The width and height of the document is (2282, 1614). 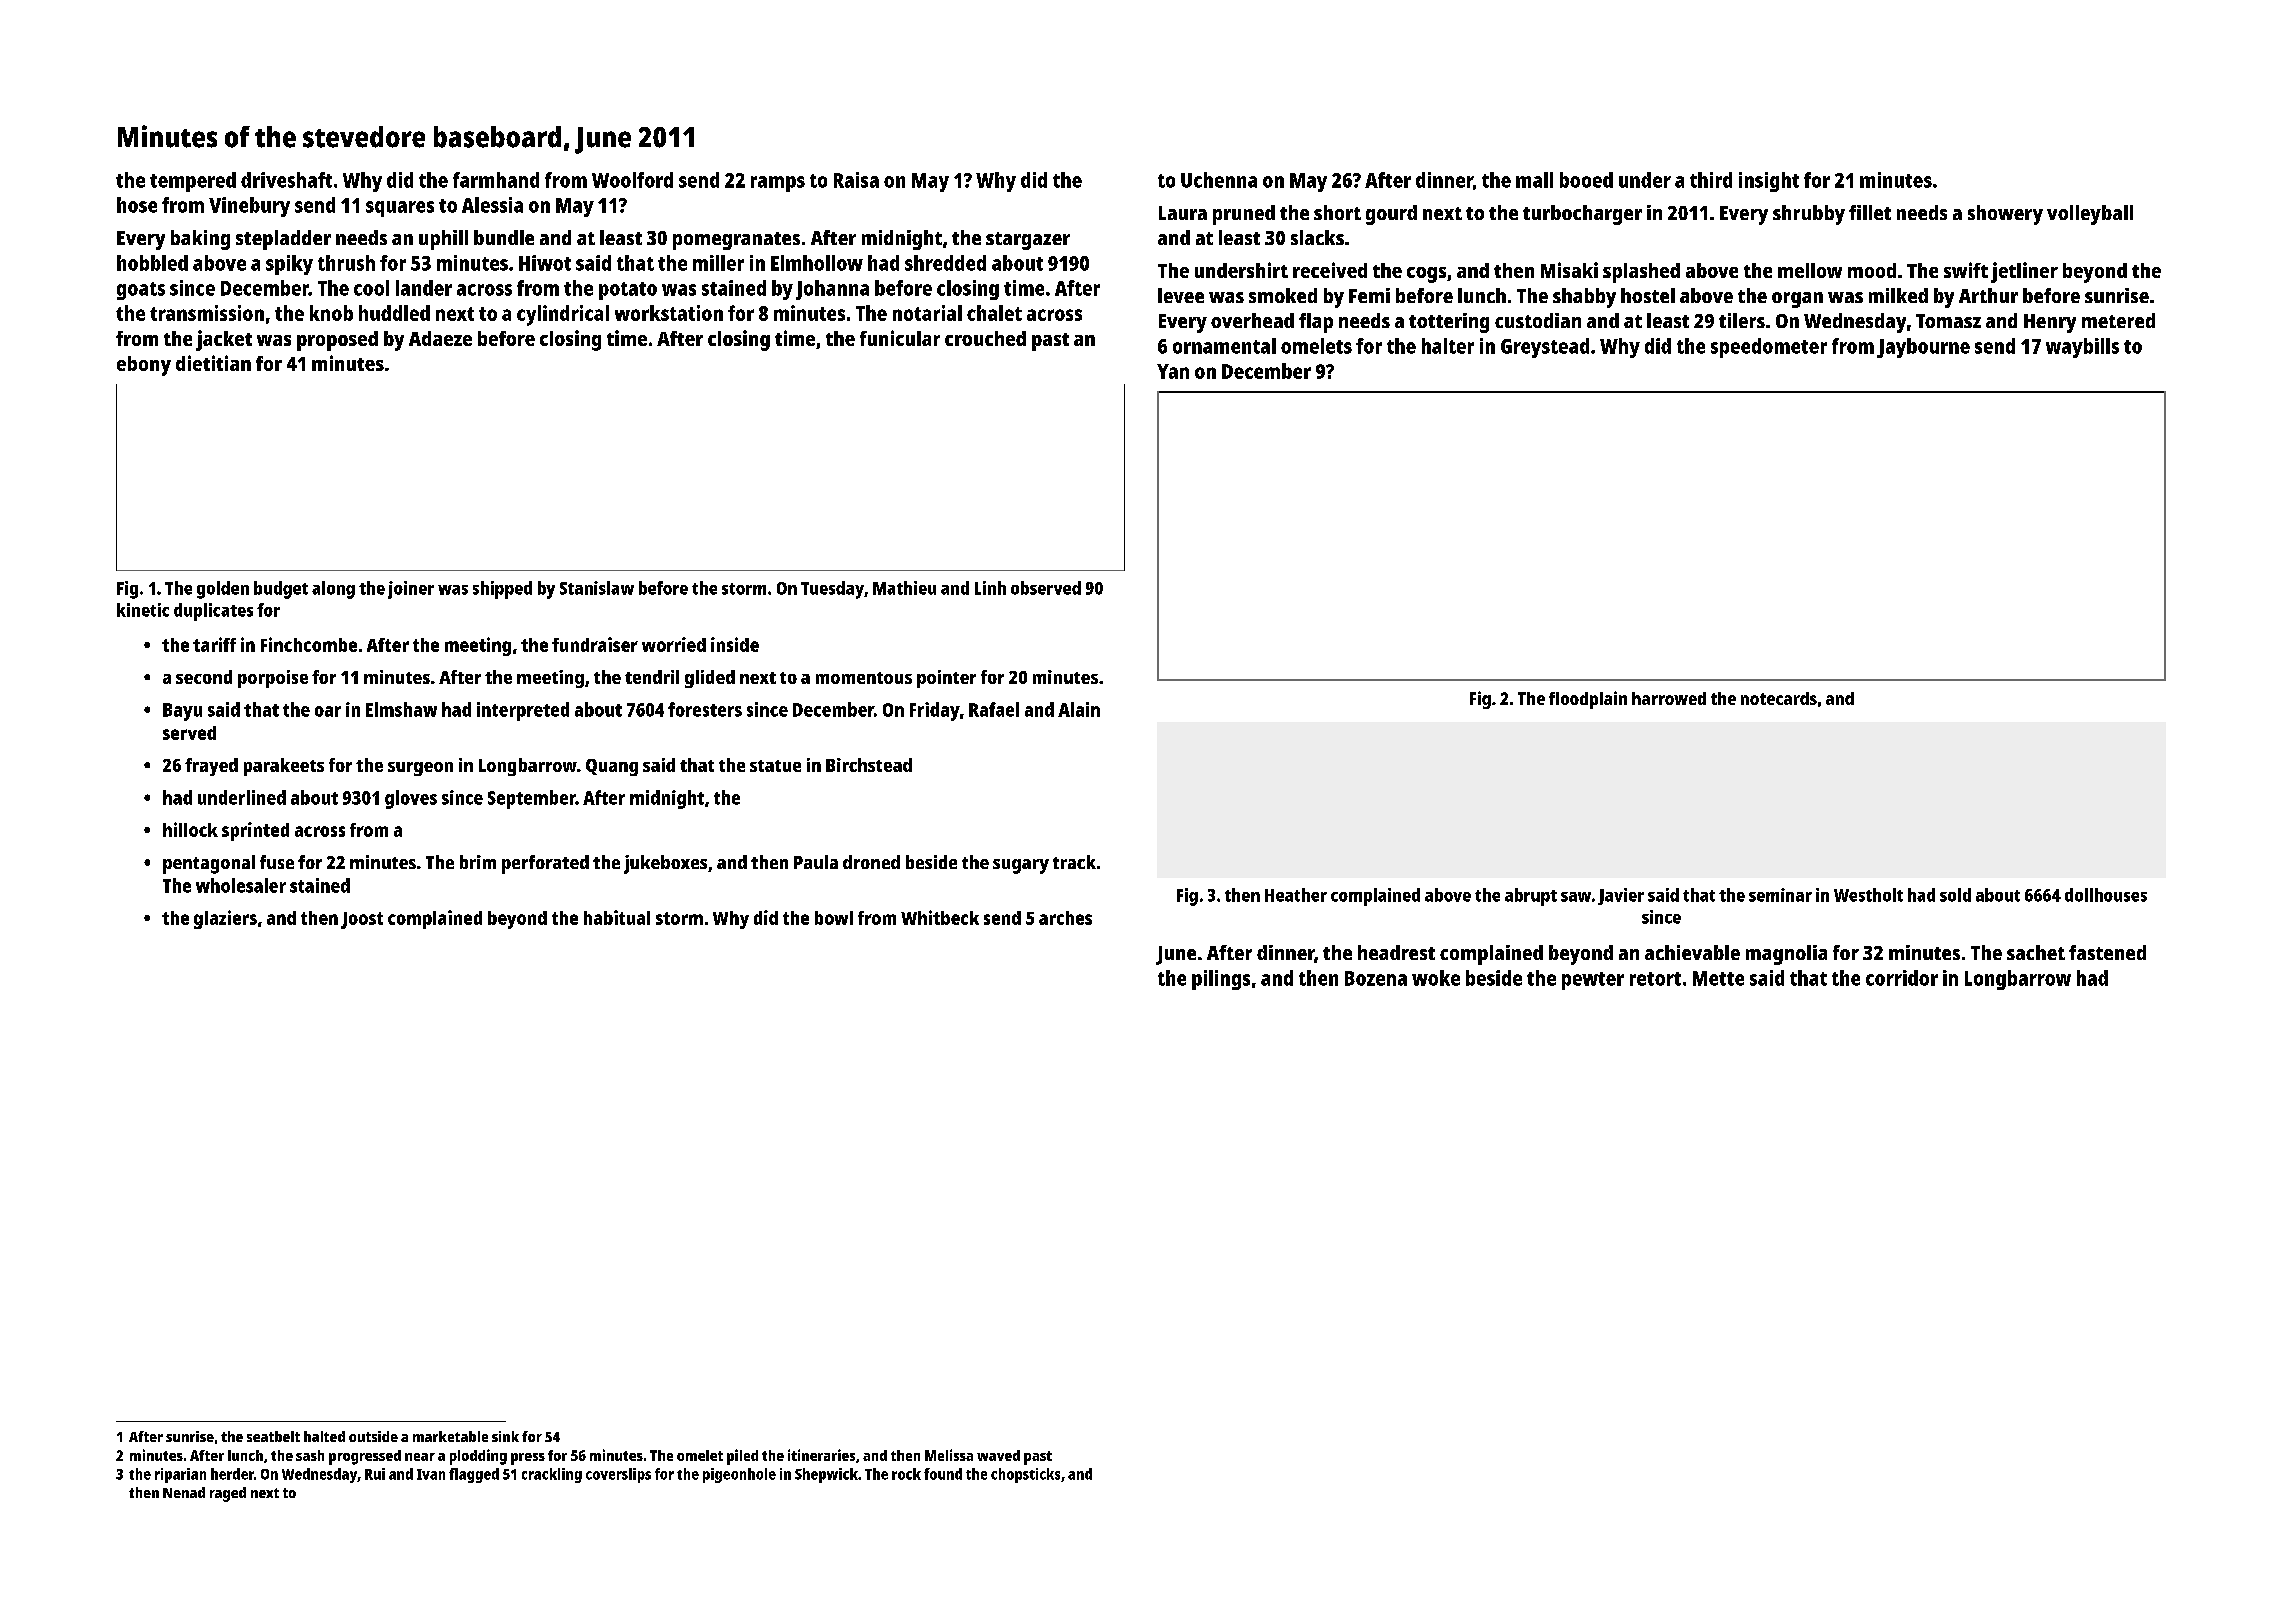 I want to click on stargazer, so click(x=1028, y=241).
